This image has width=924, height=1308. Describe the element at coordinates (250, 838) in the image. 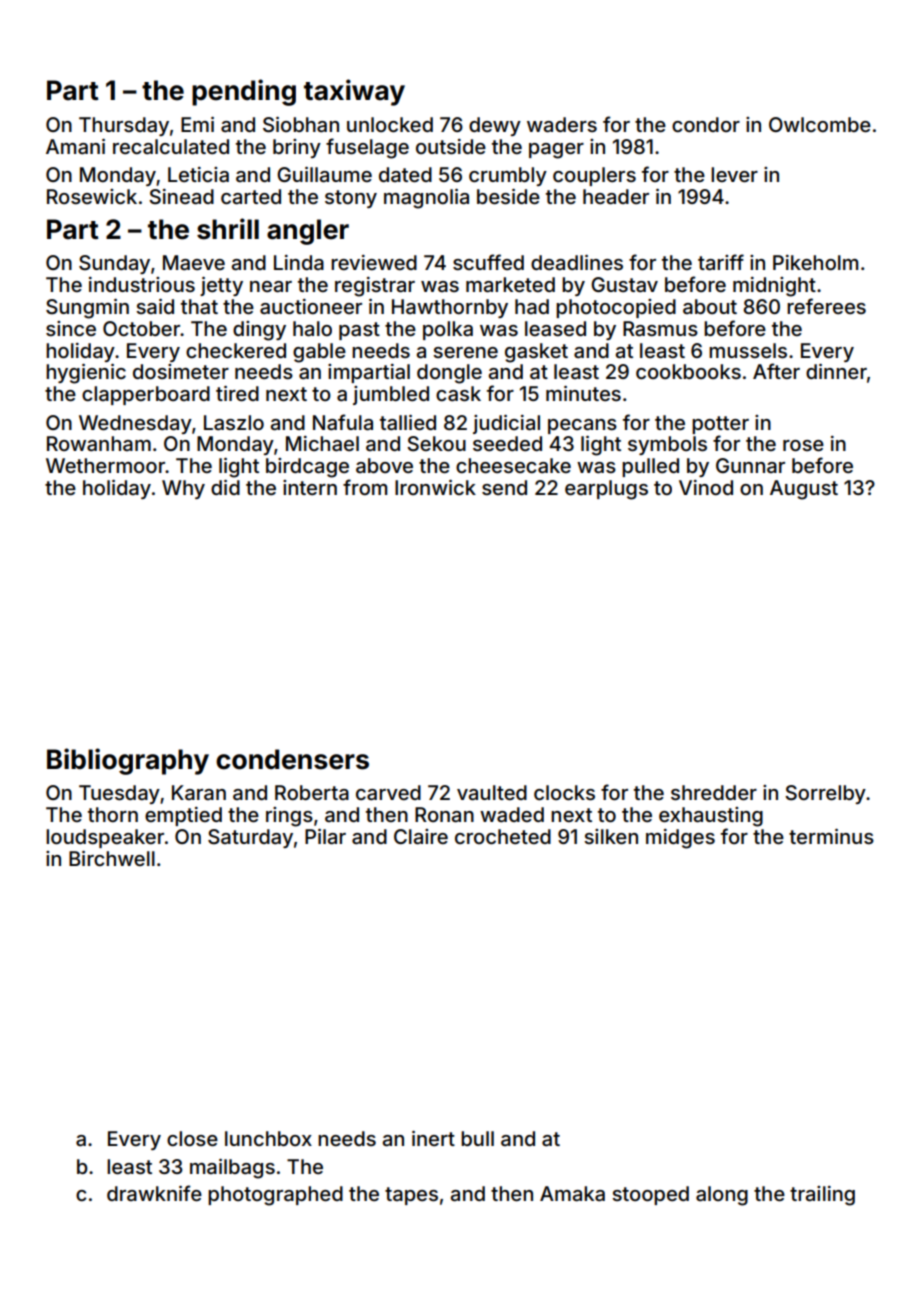

I see `Saturday` at that location.
